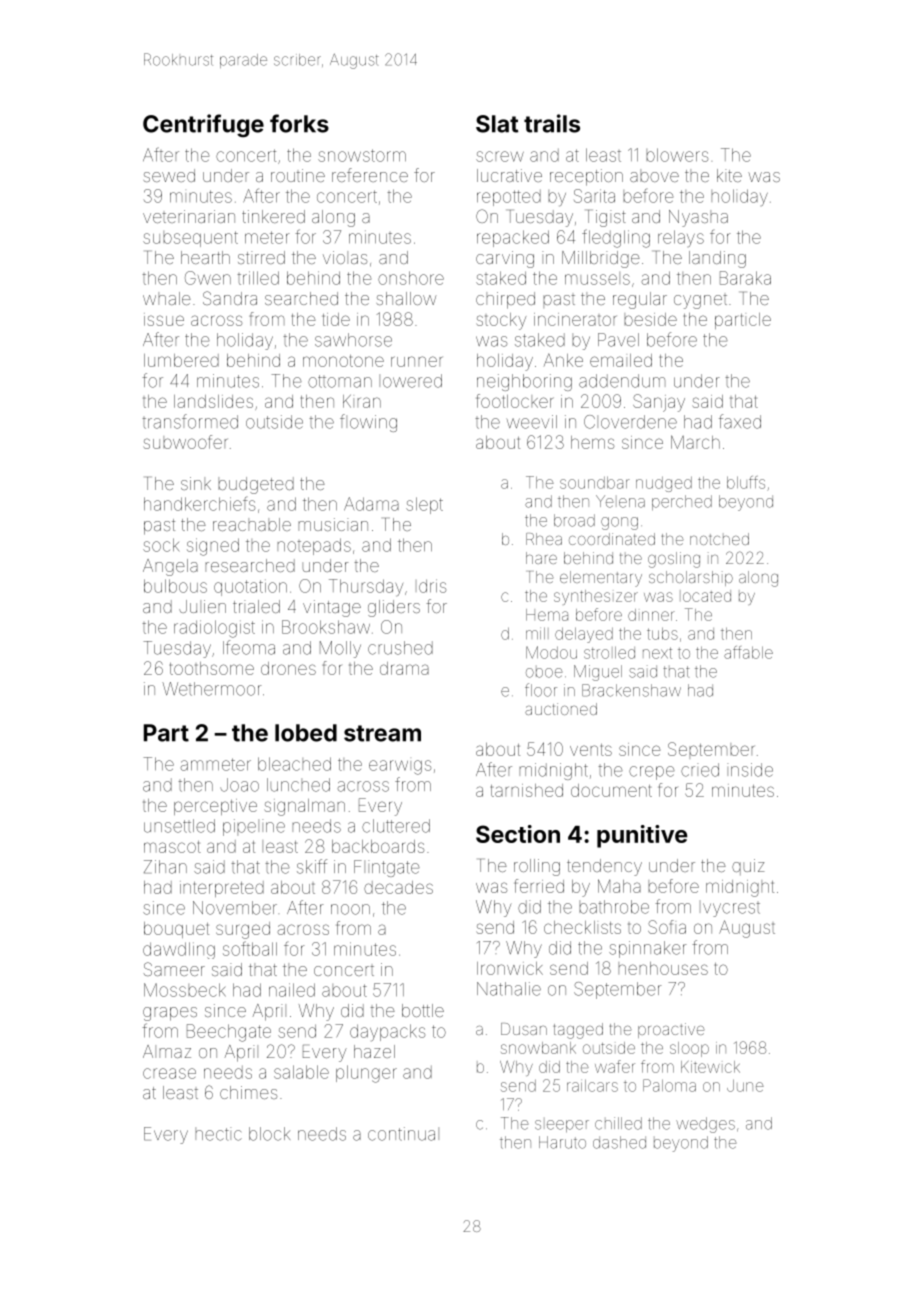 Image resolution: width=924 pixels, height=1311 pixels. What do you see at coordinates (353, 340) in the screenshot?
I see `sawhorse` at bounding box center [353, 340].
